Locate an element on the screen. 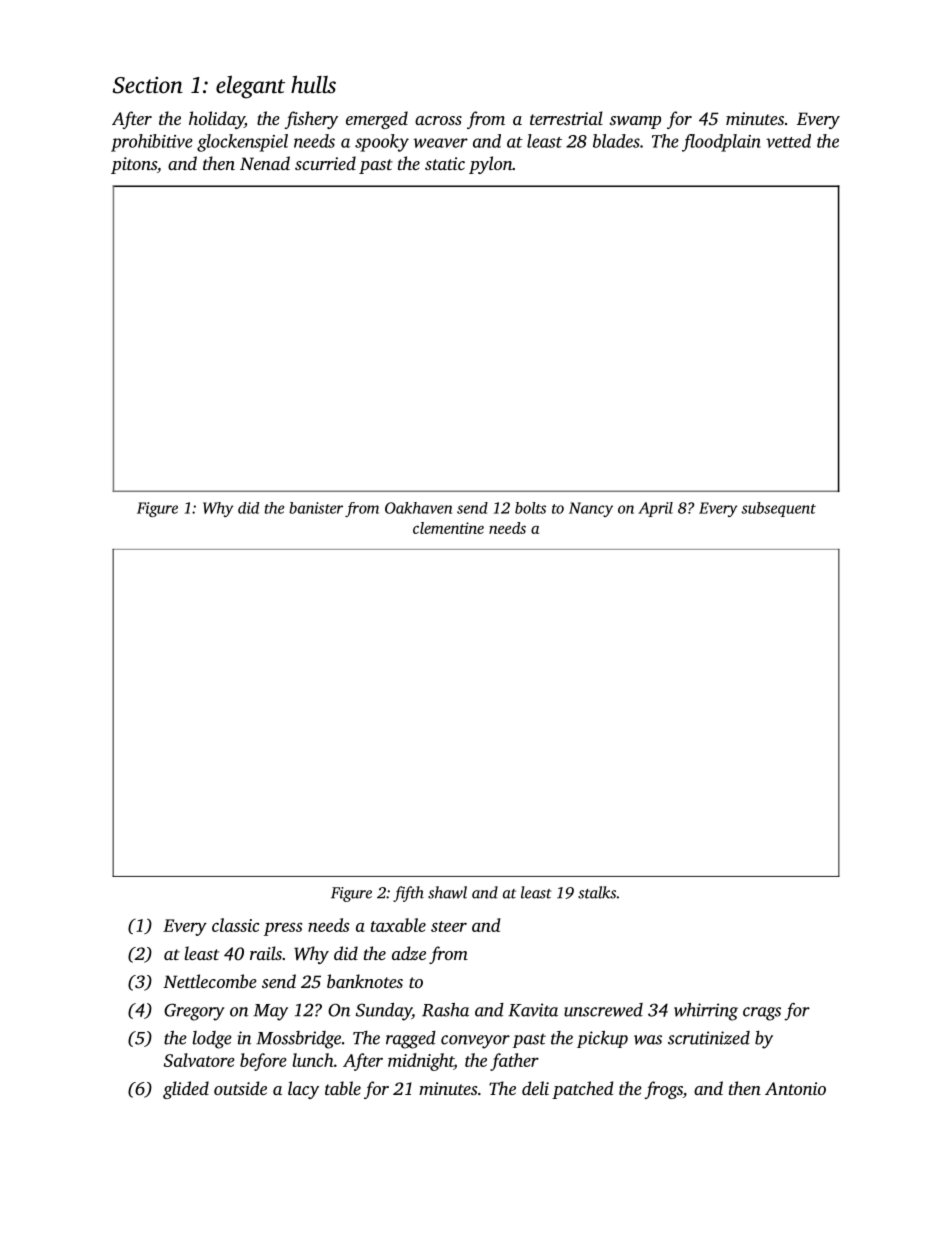 This screenshot has height=1233, width=952. banister is located at coordinates (316, 508).
